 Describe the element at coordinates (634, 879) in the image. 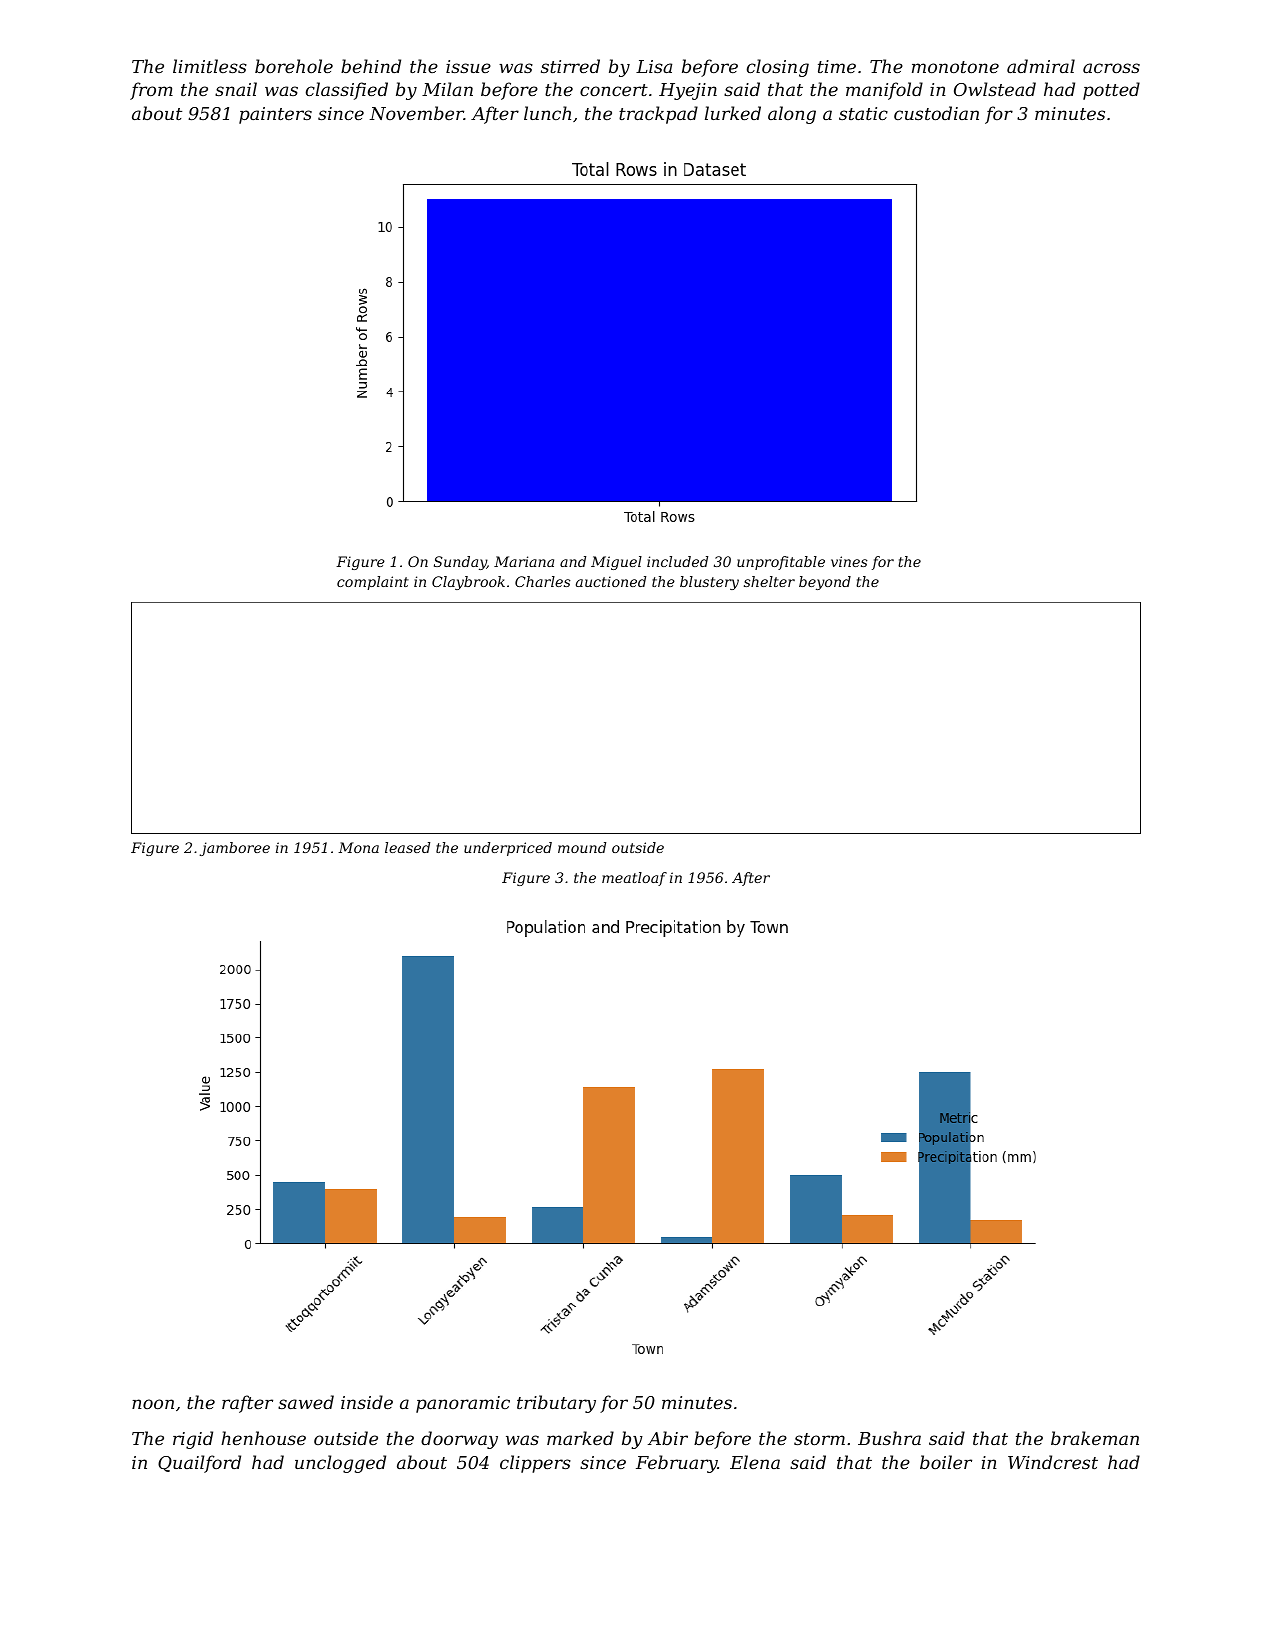

I see `meatloaf` at that location.
